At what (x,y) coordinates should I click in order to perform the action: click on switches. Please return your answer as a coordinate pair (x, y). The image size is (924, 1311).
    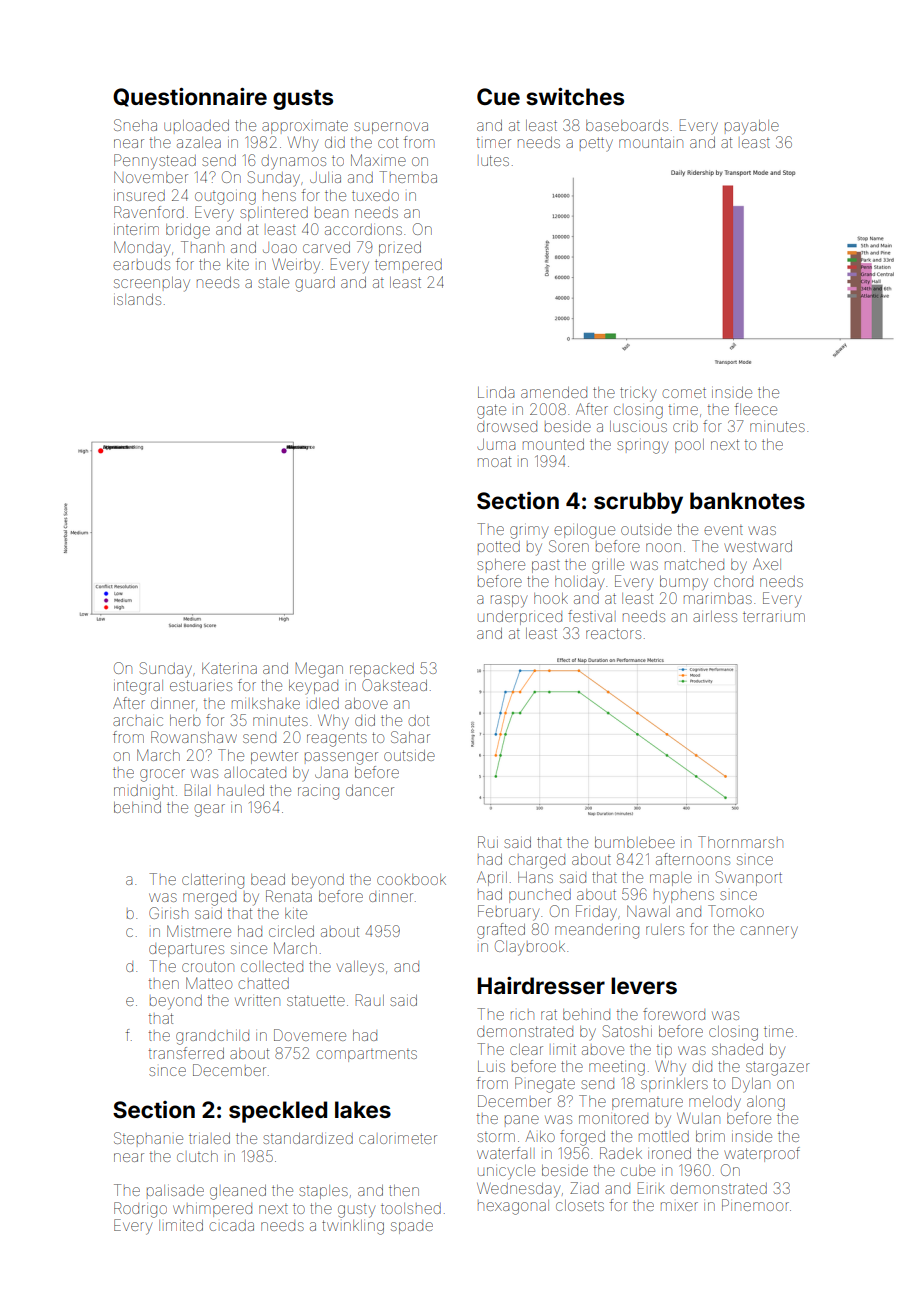
    Looking at the image, I should click on (575, 97).
